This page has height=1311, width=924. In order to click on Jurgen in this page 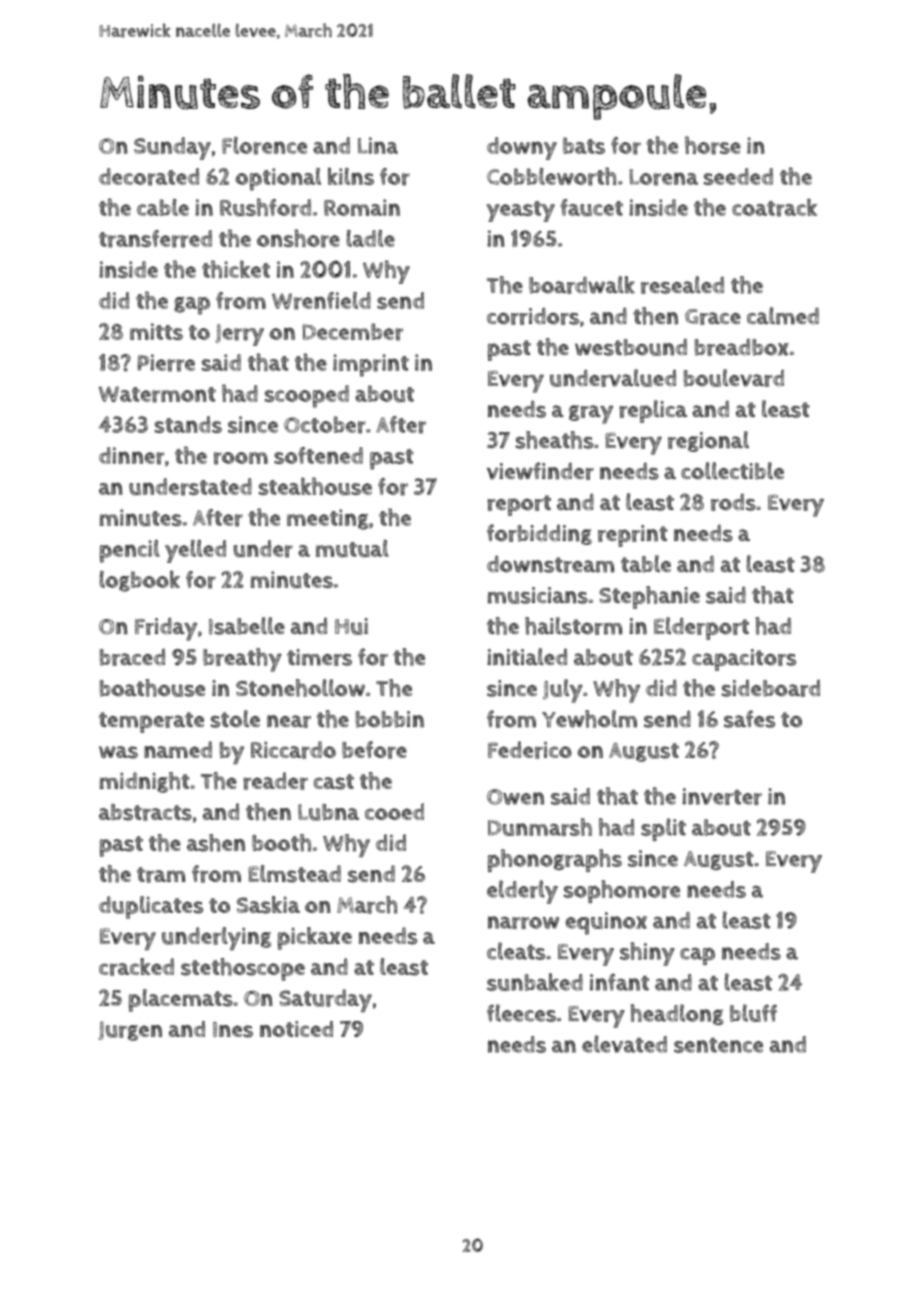, I will do `click(130, 1031)`.
